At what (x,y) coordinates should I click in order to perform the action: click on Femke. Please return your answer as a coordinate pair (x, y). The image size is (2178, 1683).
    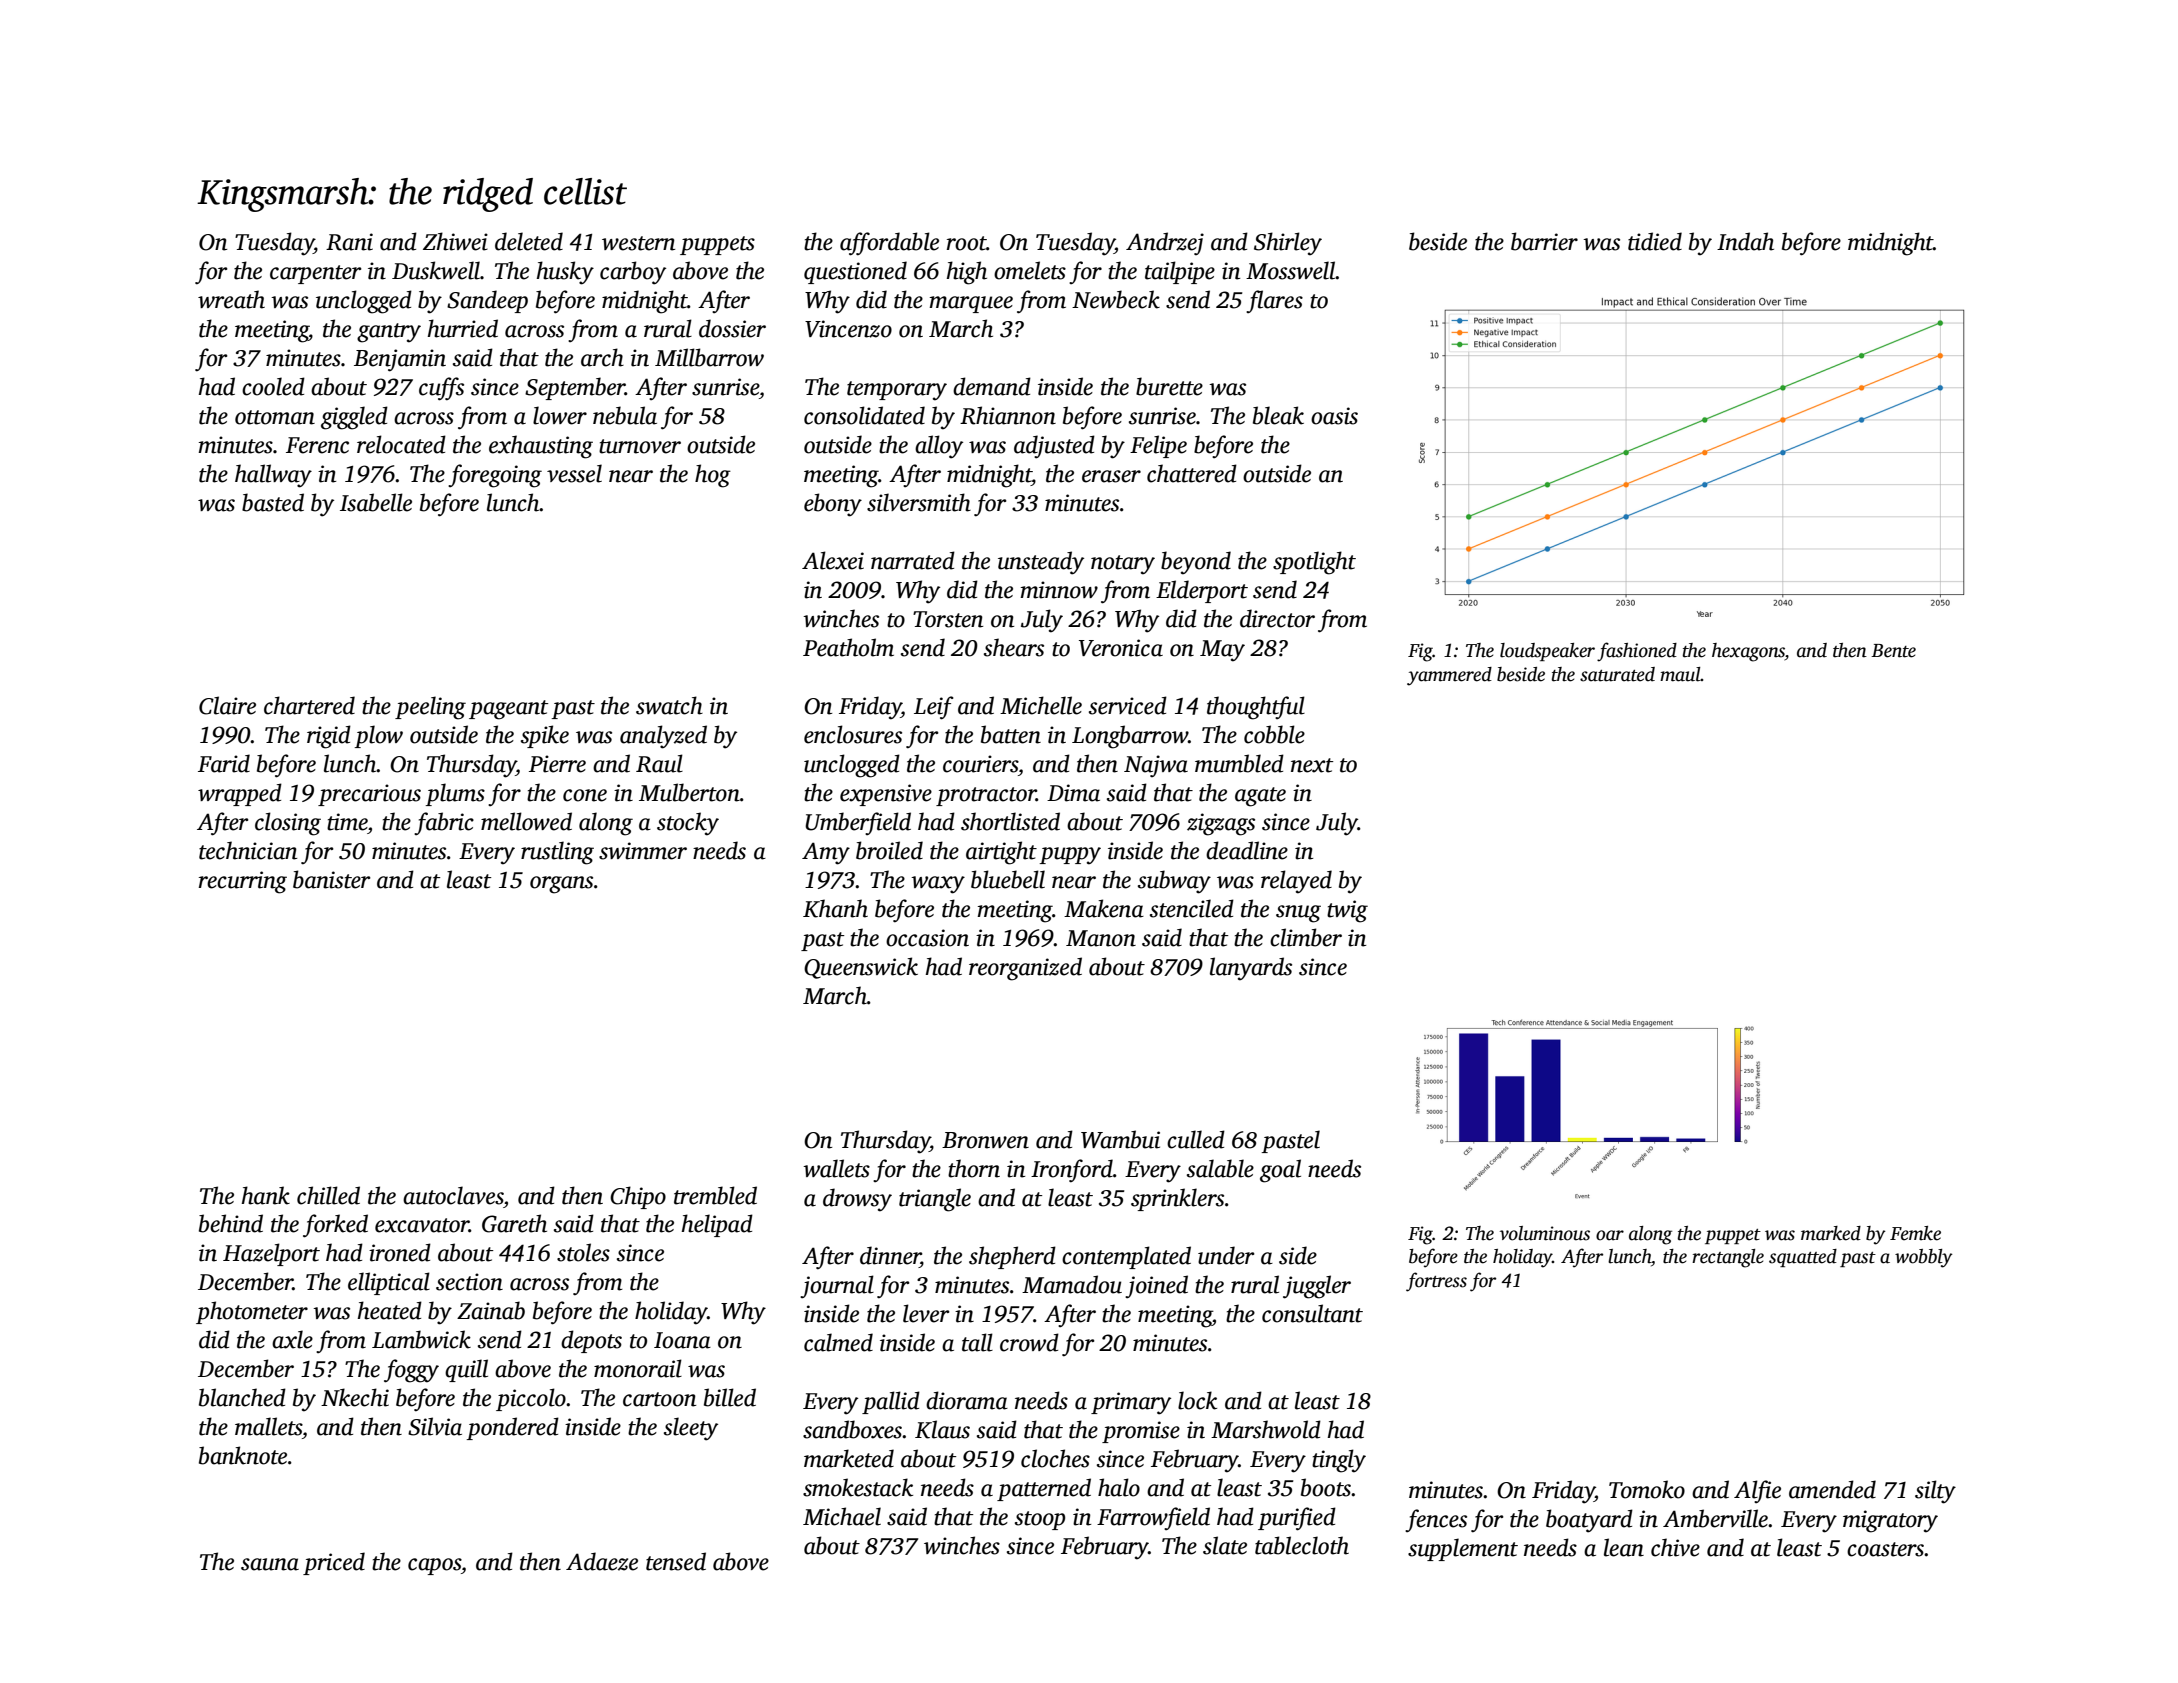
    Looking at the image, I should click on (1915, 1233).
